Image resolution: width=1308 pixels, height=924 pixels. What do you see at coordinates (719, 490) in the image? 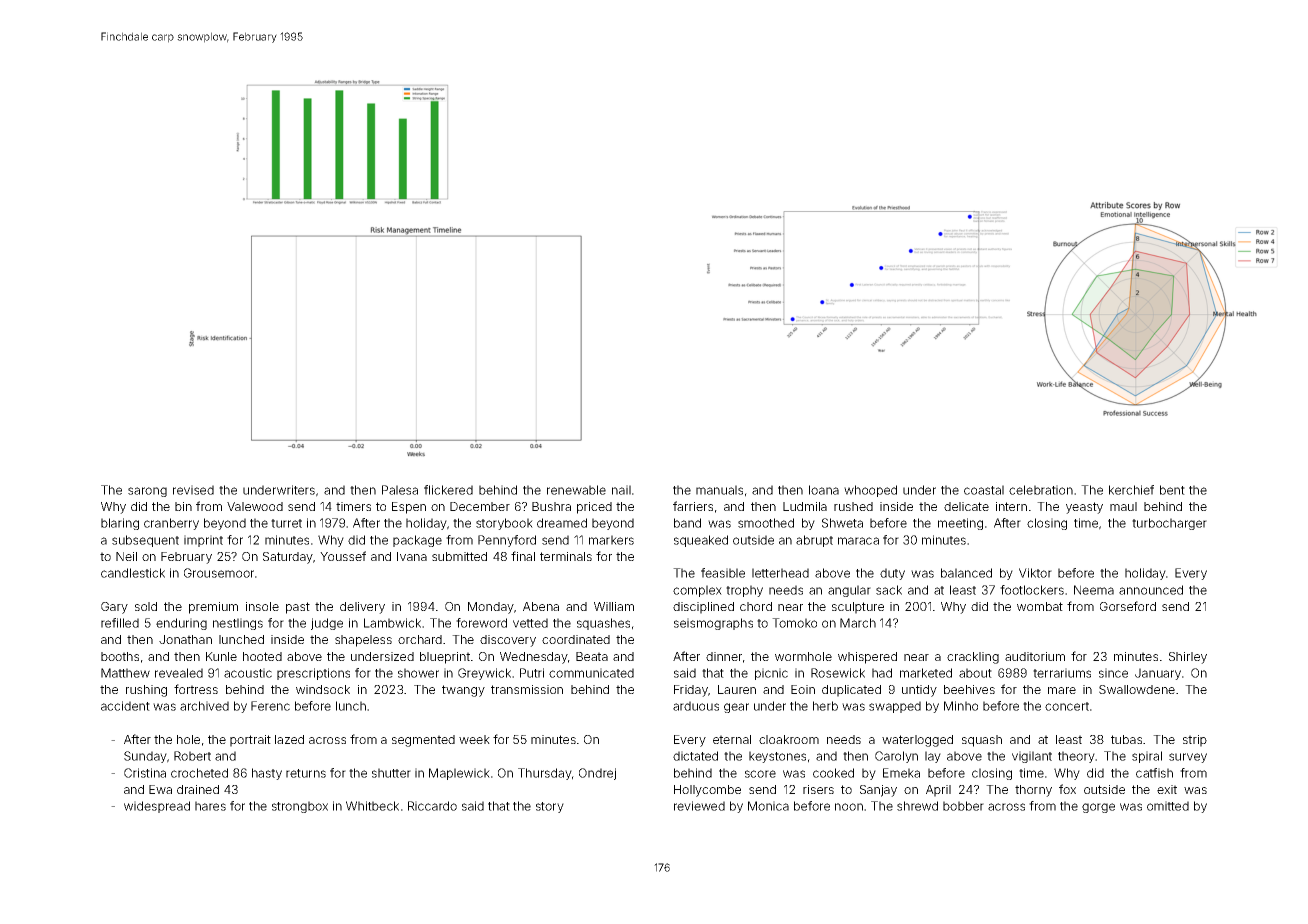
I see `manuals` at bounding box center [719, 490].
